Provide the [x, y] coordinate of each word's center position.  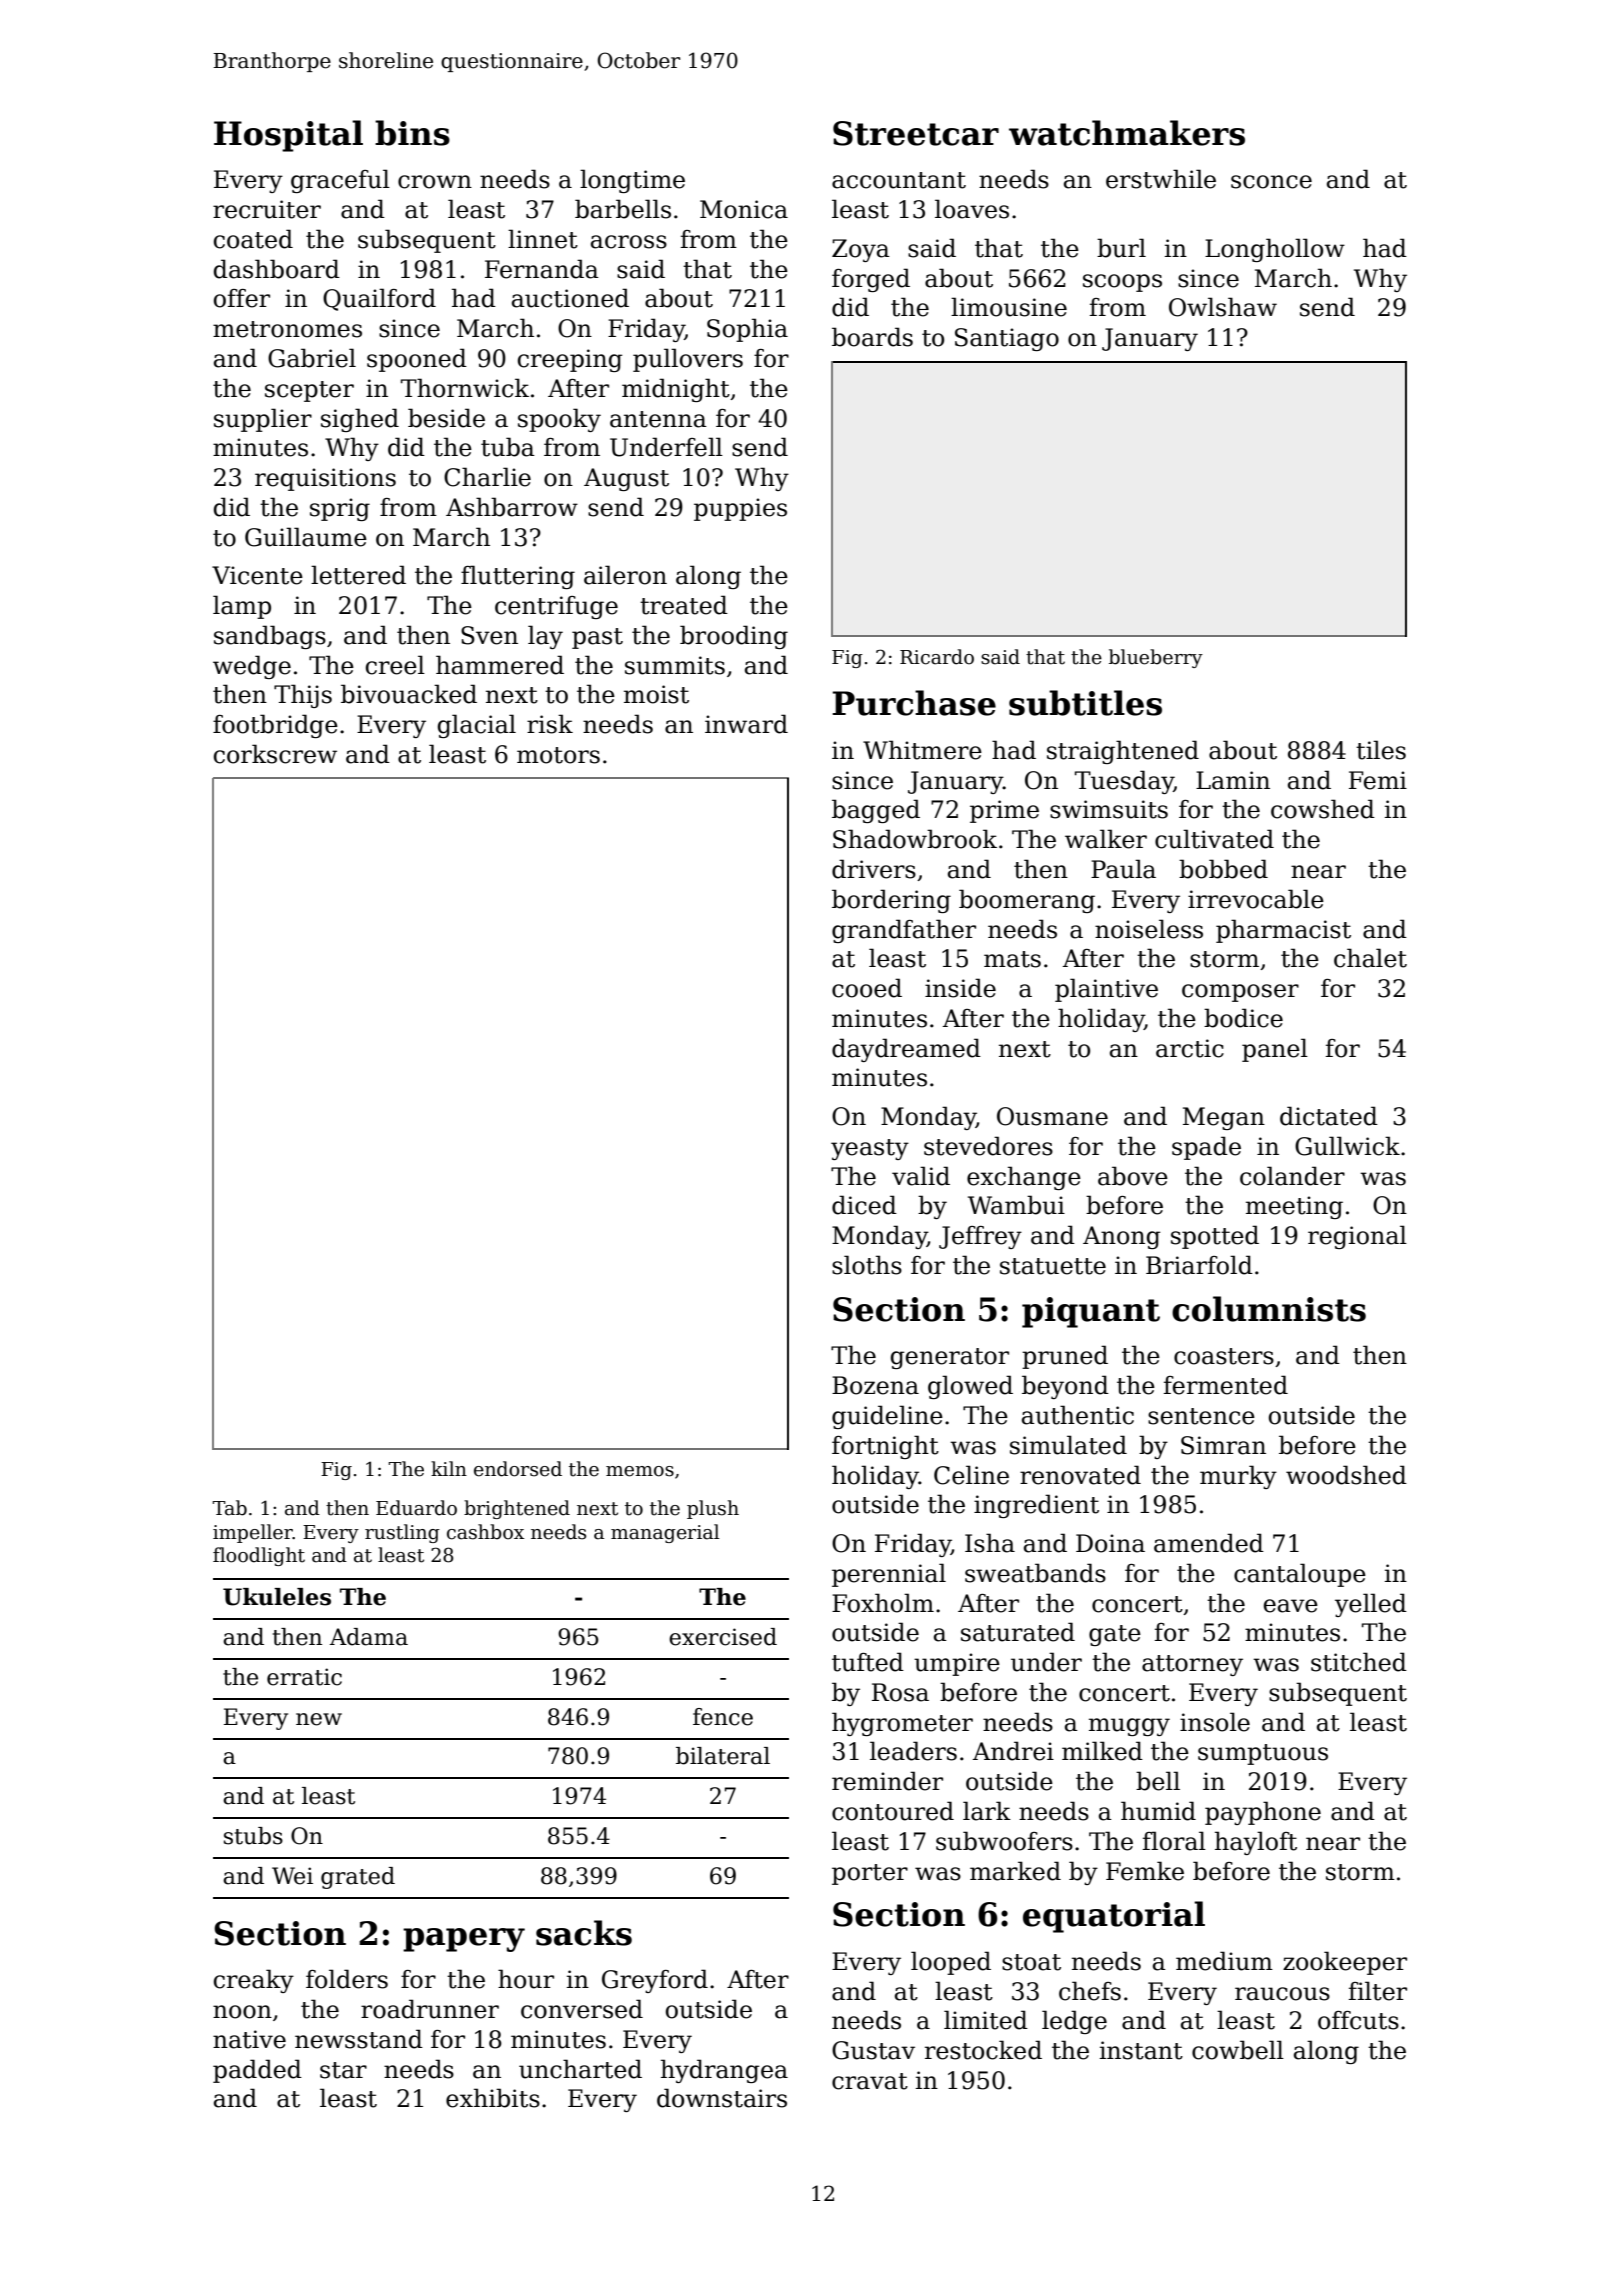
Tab [230, 1508]
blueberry [1156, 658]
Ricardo [937, 657]
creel [395, 665]
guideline [887, 1417]
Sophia [747, 330]
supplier [263, 420]
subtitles [1085, 703]
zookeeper [1345, 1963]
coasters [1224, 1356]
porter [870, 1874]
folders [347, 1979]
